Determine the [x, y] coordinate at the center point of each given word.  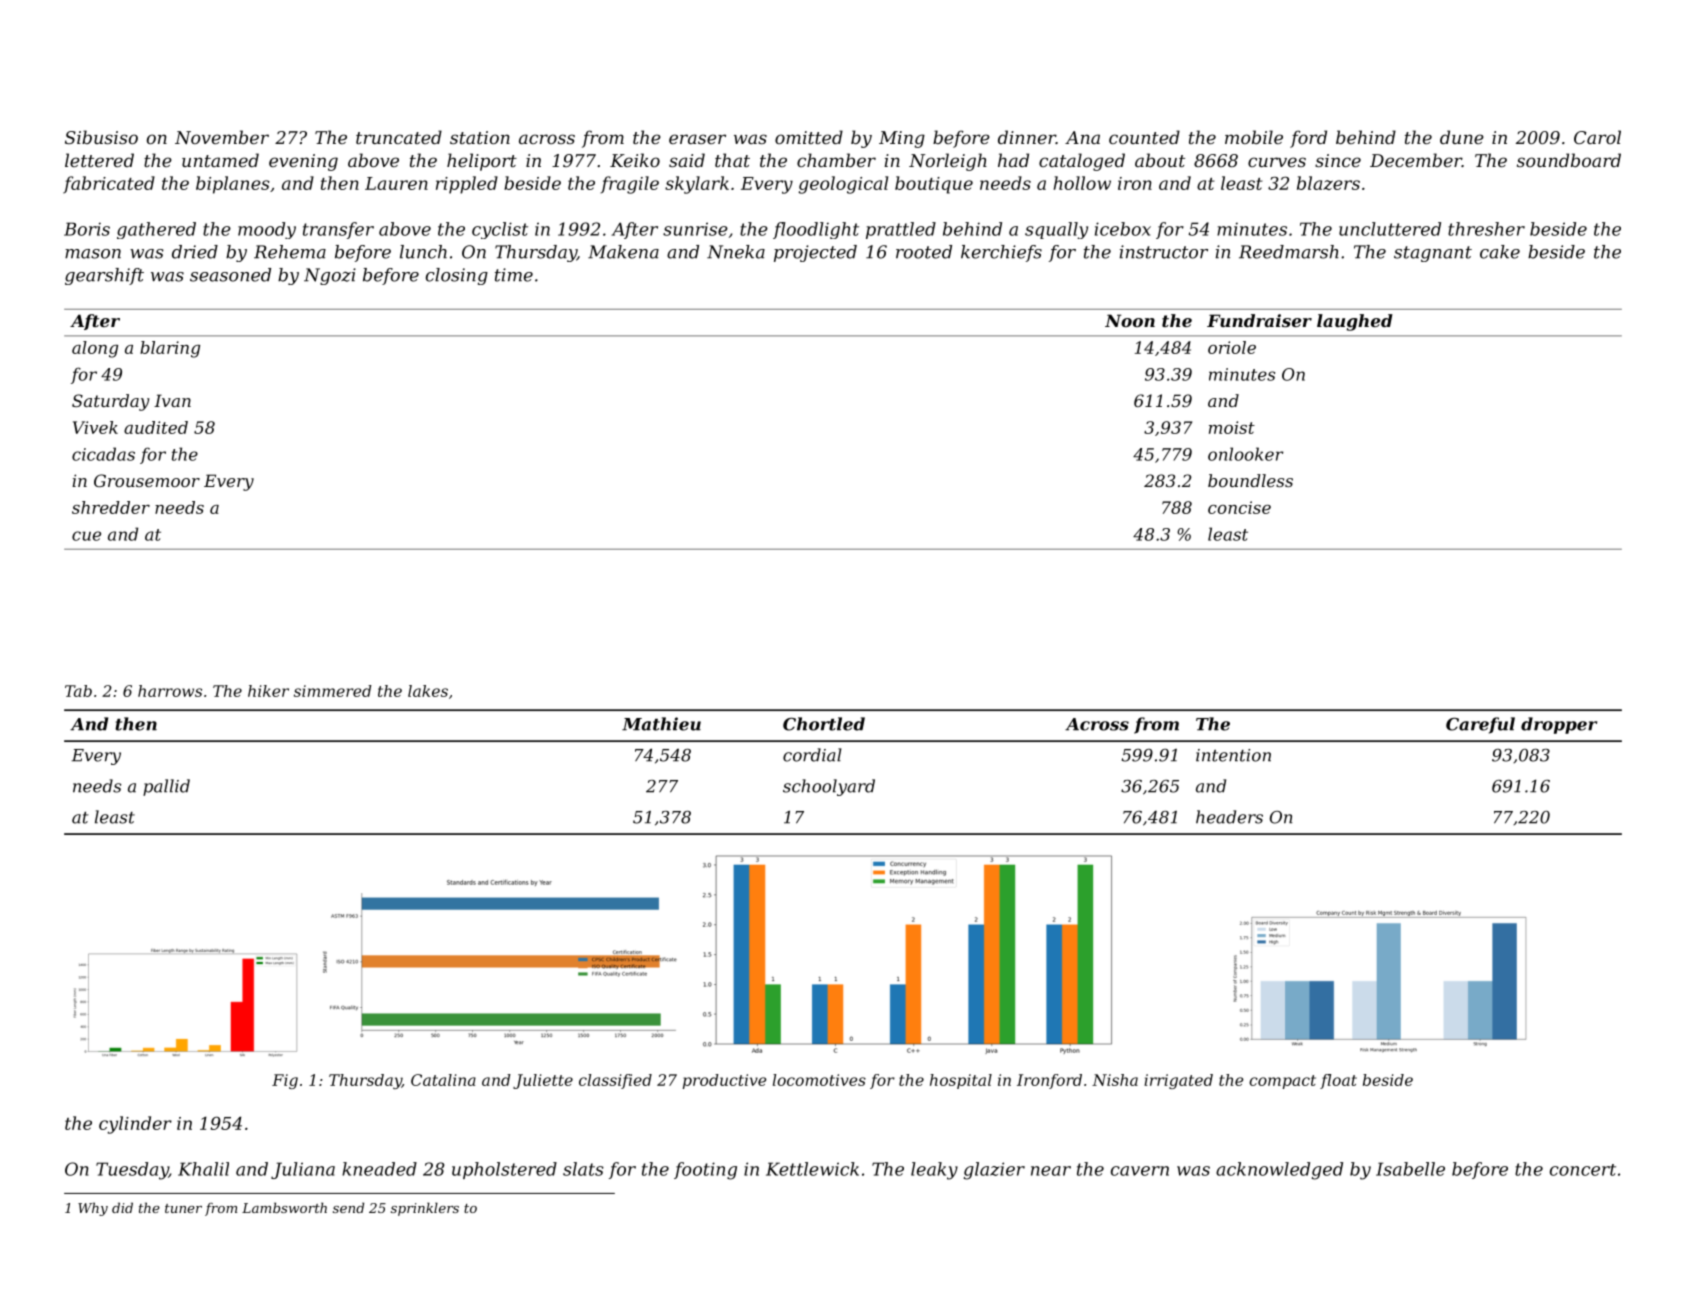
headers [1229, 817]
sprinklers [425, 1209]
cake [1500, 252]
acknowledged [1279, 1171]
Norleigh [948, 162]
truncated [399, 137]
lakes [428, 691]
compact [1282, 1082]
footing [705, 1171]
